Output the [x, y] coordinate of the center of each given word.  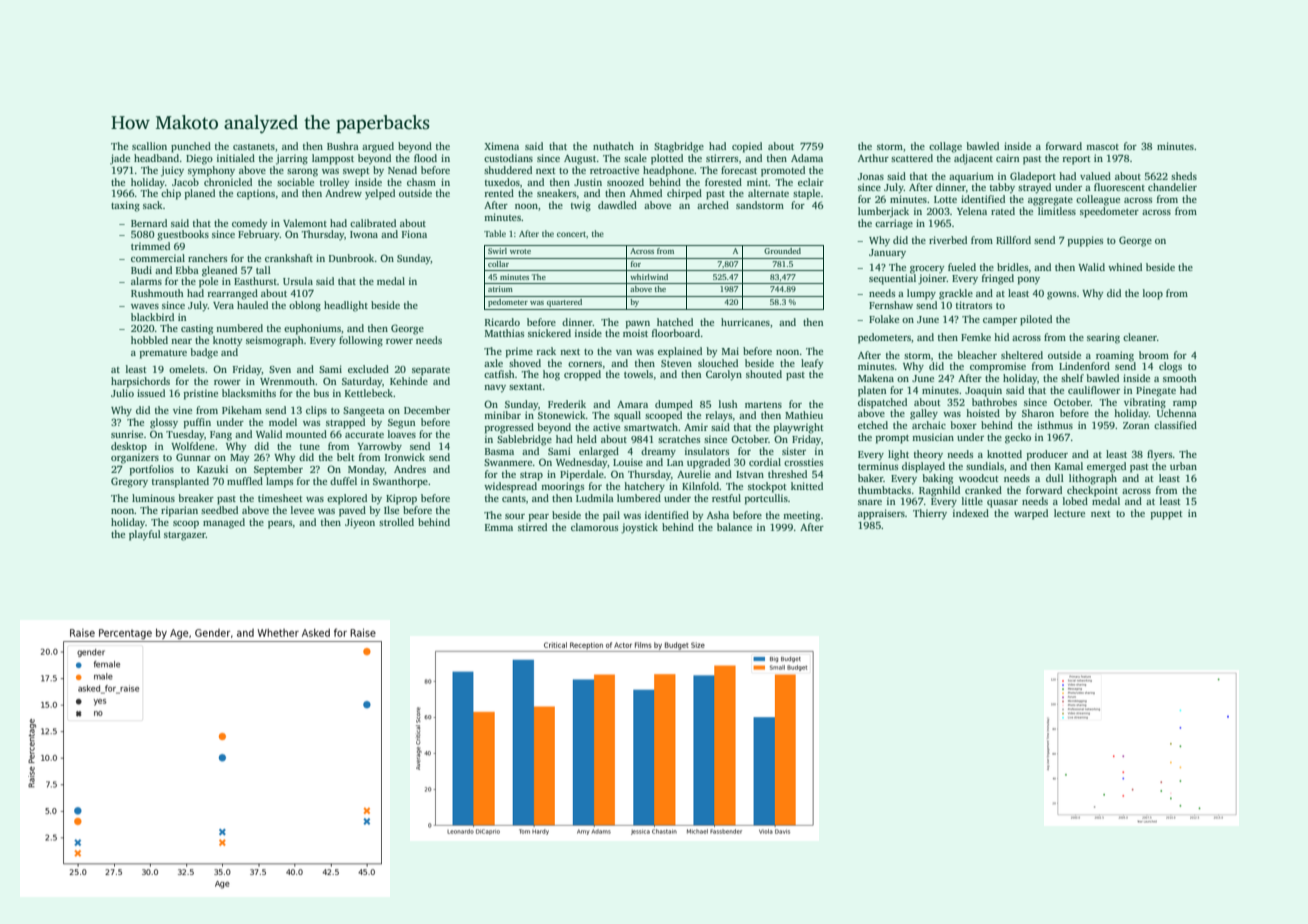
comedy [250, 224]
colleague [1098, 200]
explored [347, 499]
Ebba [187, 270]
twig [581, 206]
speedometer [1109, 212]
